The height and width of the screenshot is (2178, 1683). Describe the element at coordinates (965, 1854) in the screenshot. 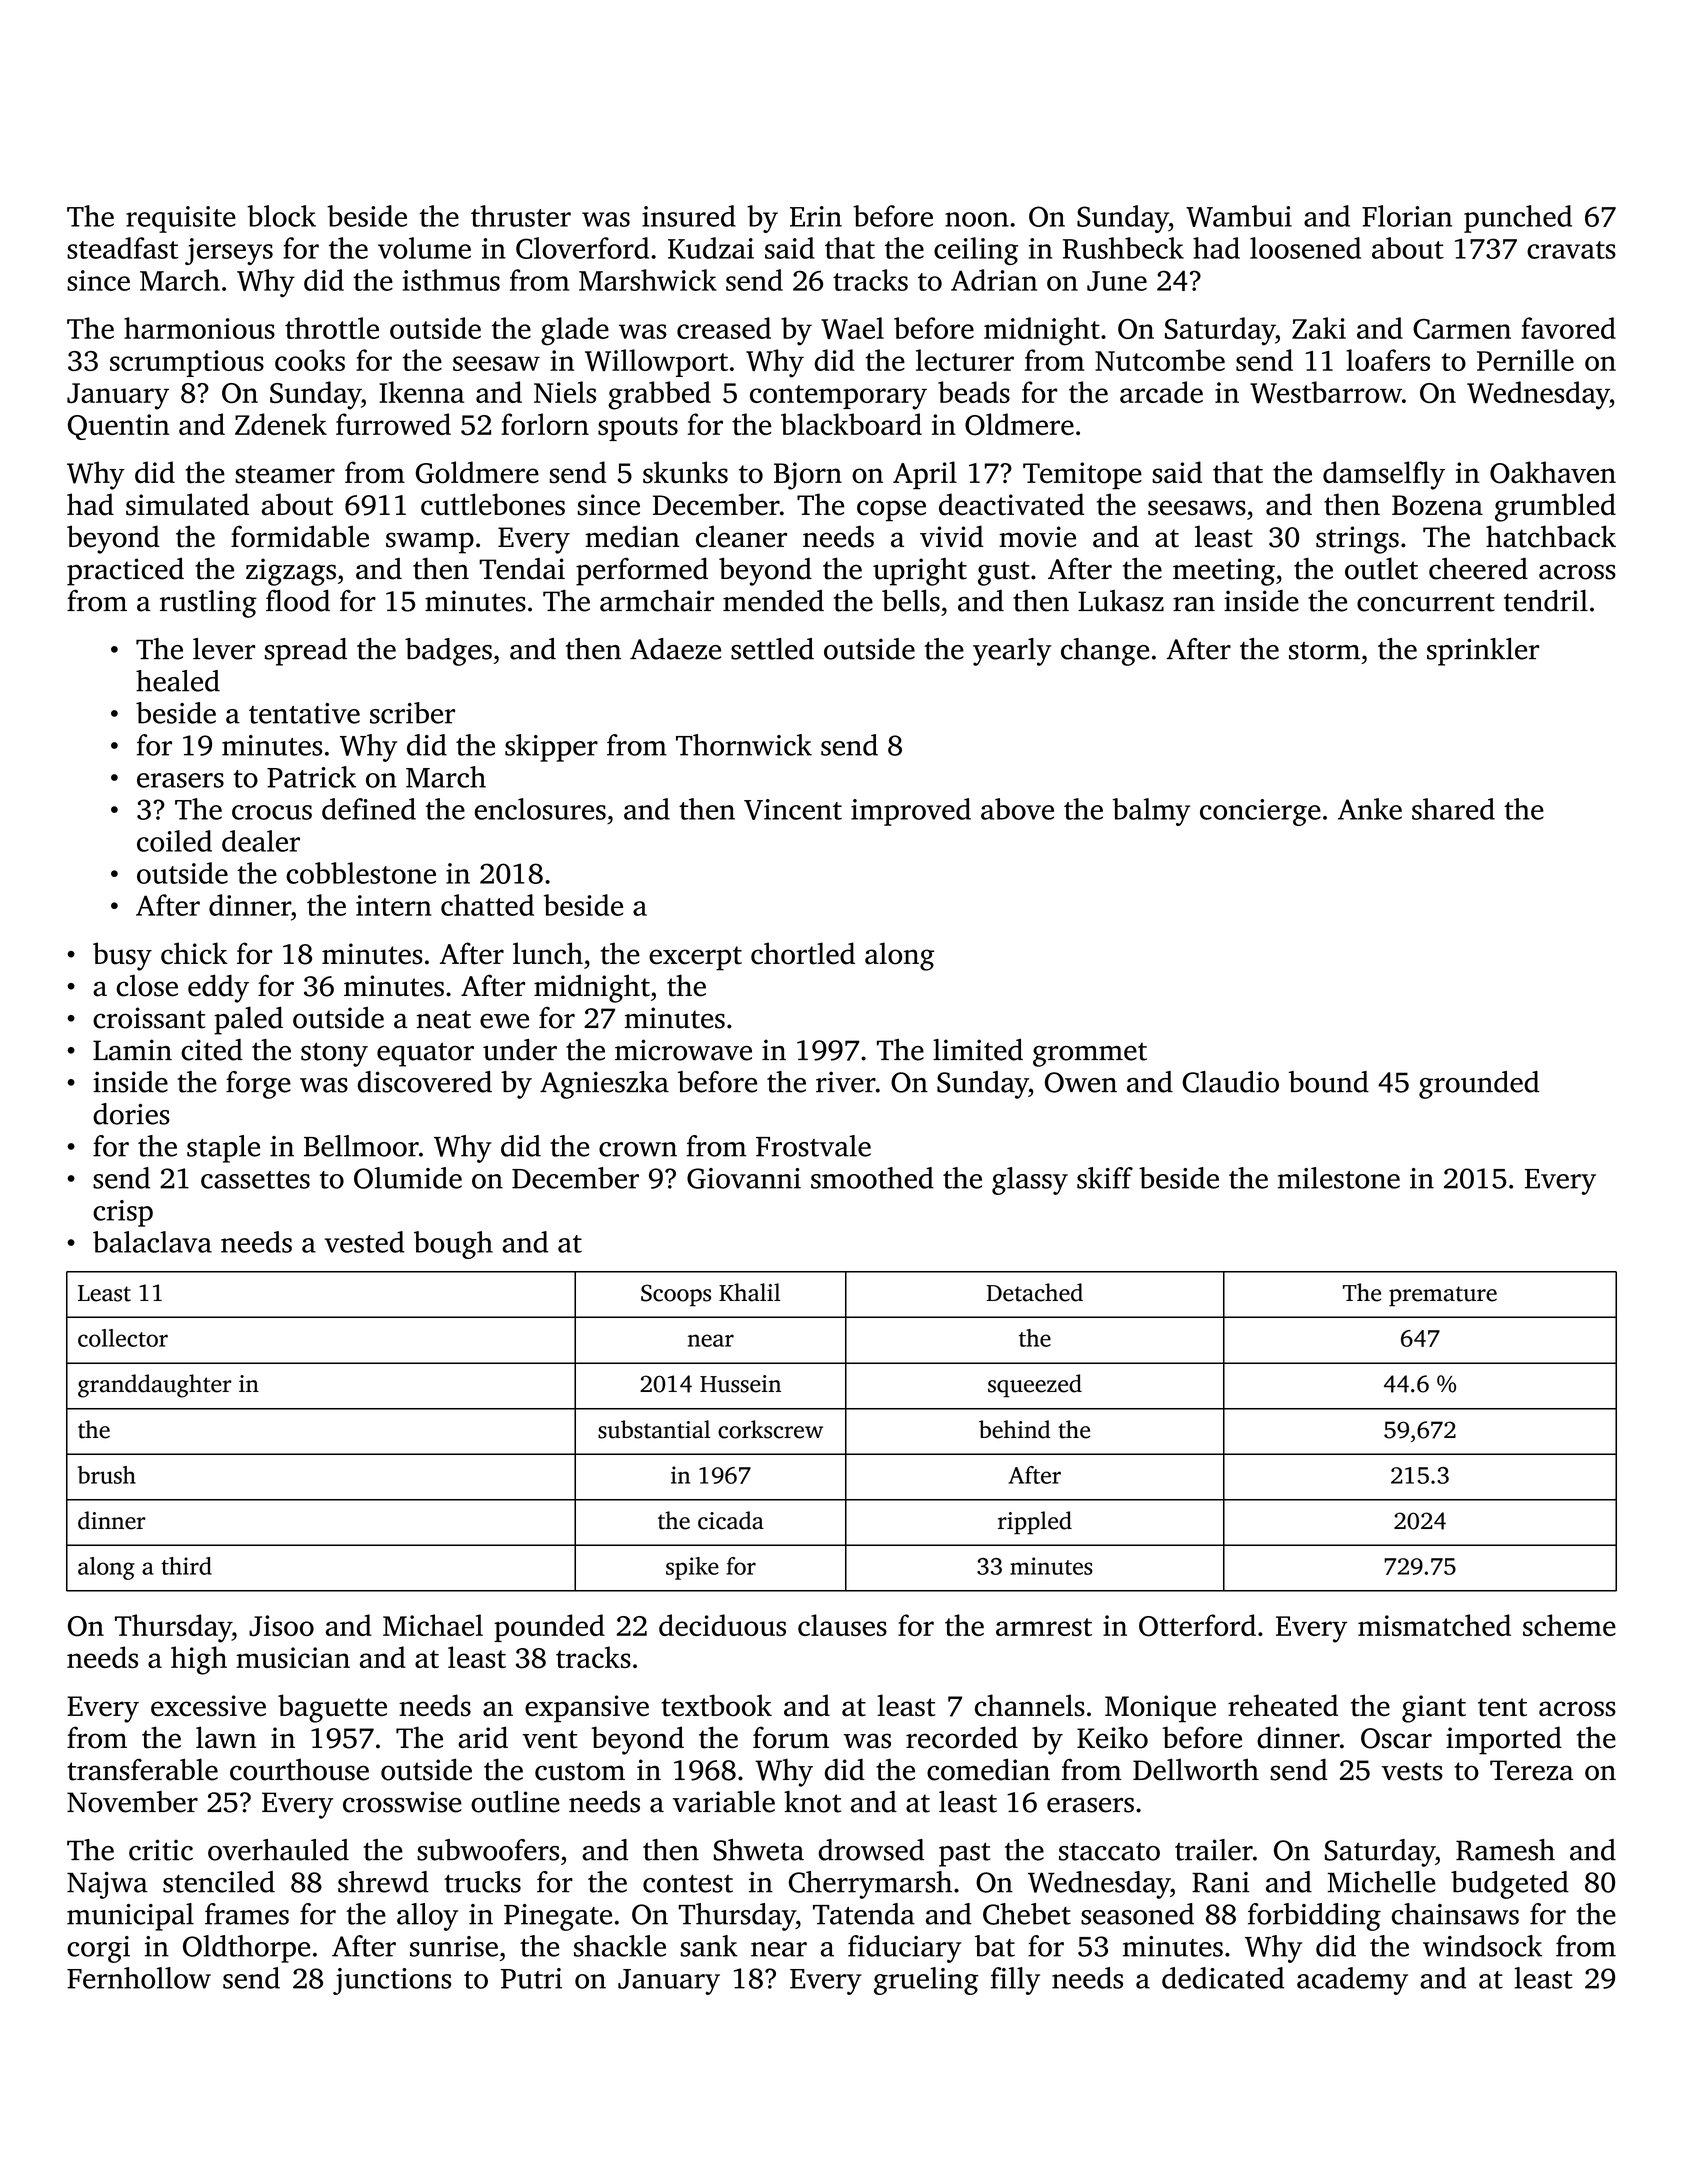

I see `past` at that location.
